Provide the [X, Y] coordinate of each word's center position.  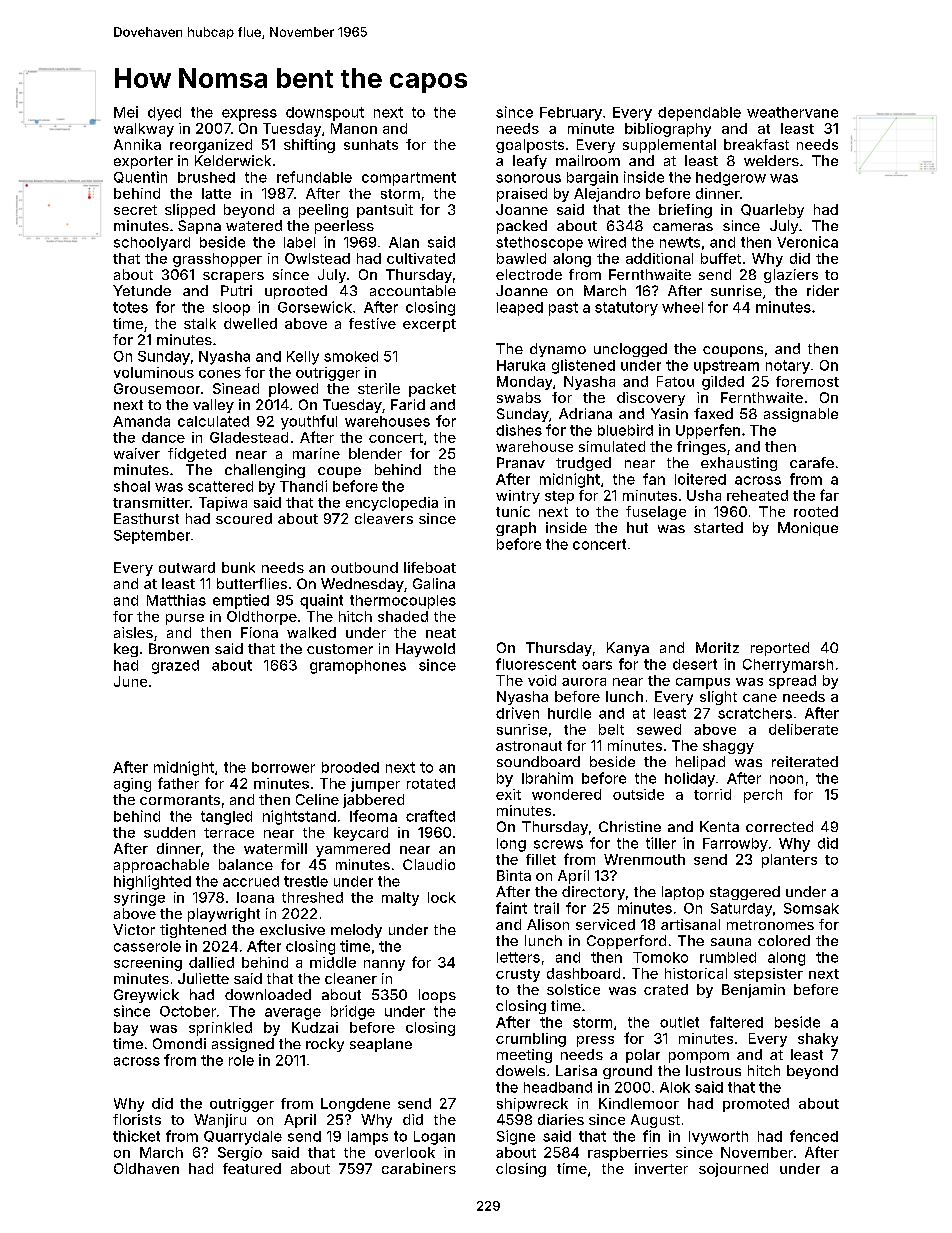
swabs [519, 397]
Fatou [675, 381]
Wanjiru [220, 1121]
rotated [431, 783]
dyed [164, 114]
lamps [368, 1138]
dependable [699, 114]
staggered [745, 893]
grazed [175, 667]
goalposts [530, 146]
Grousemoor [157, 388]
